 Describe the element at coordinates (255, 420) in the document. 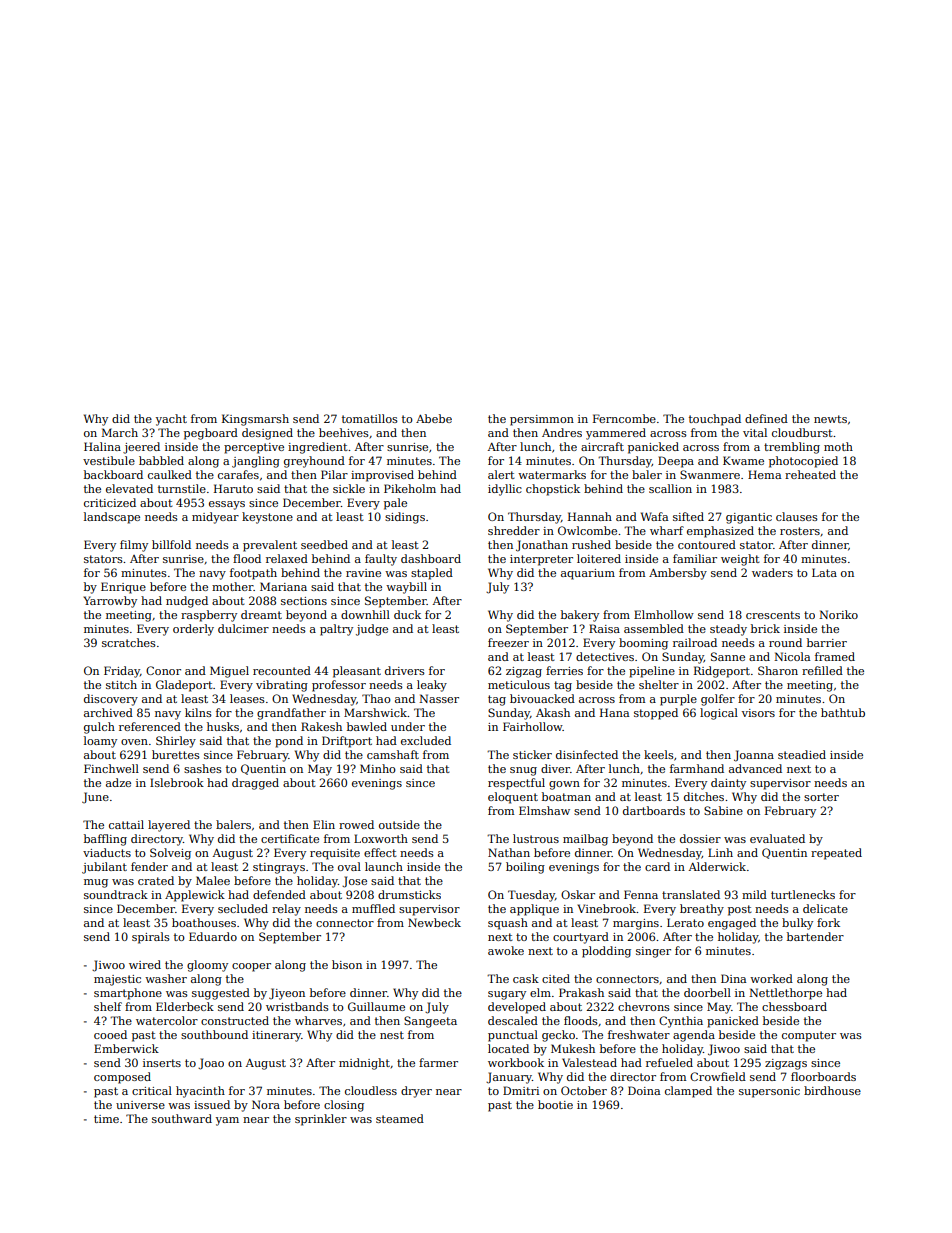

I see `Kingsmarsh` at that location.
